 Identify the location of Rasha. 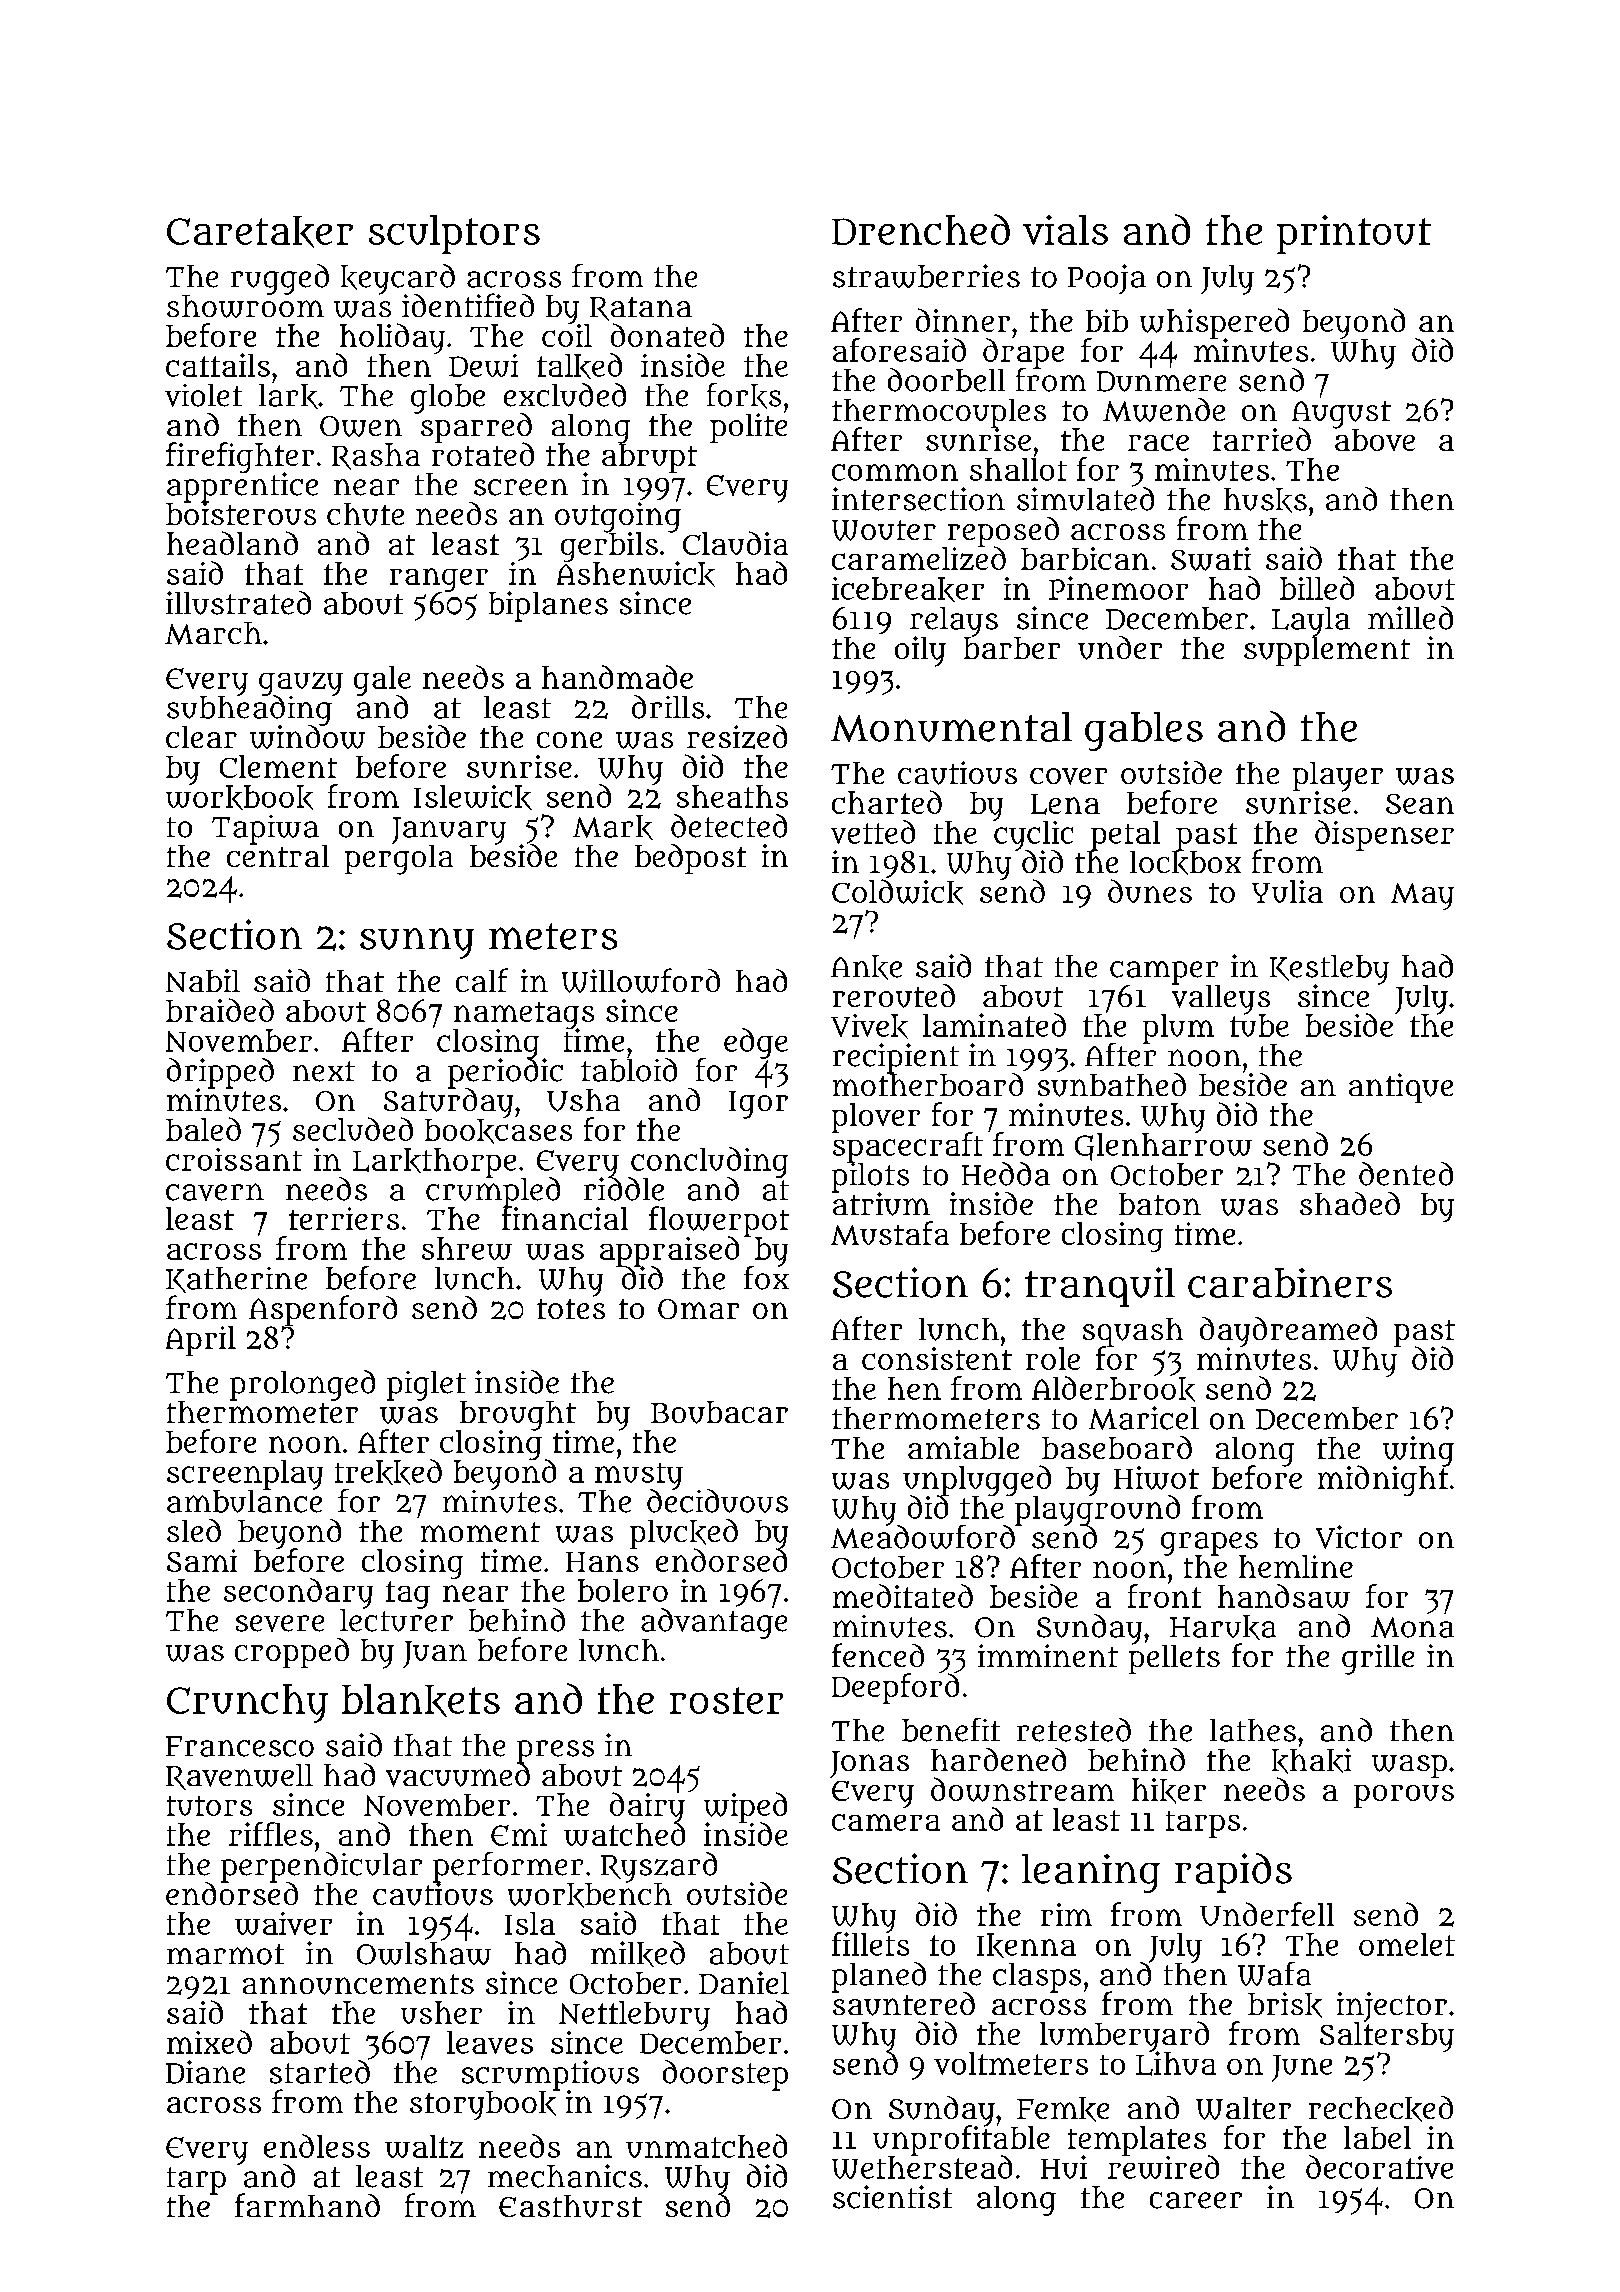
(376, 456).
